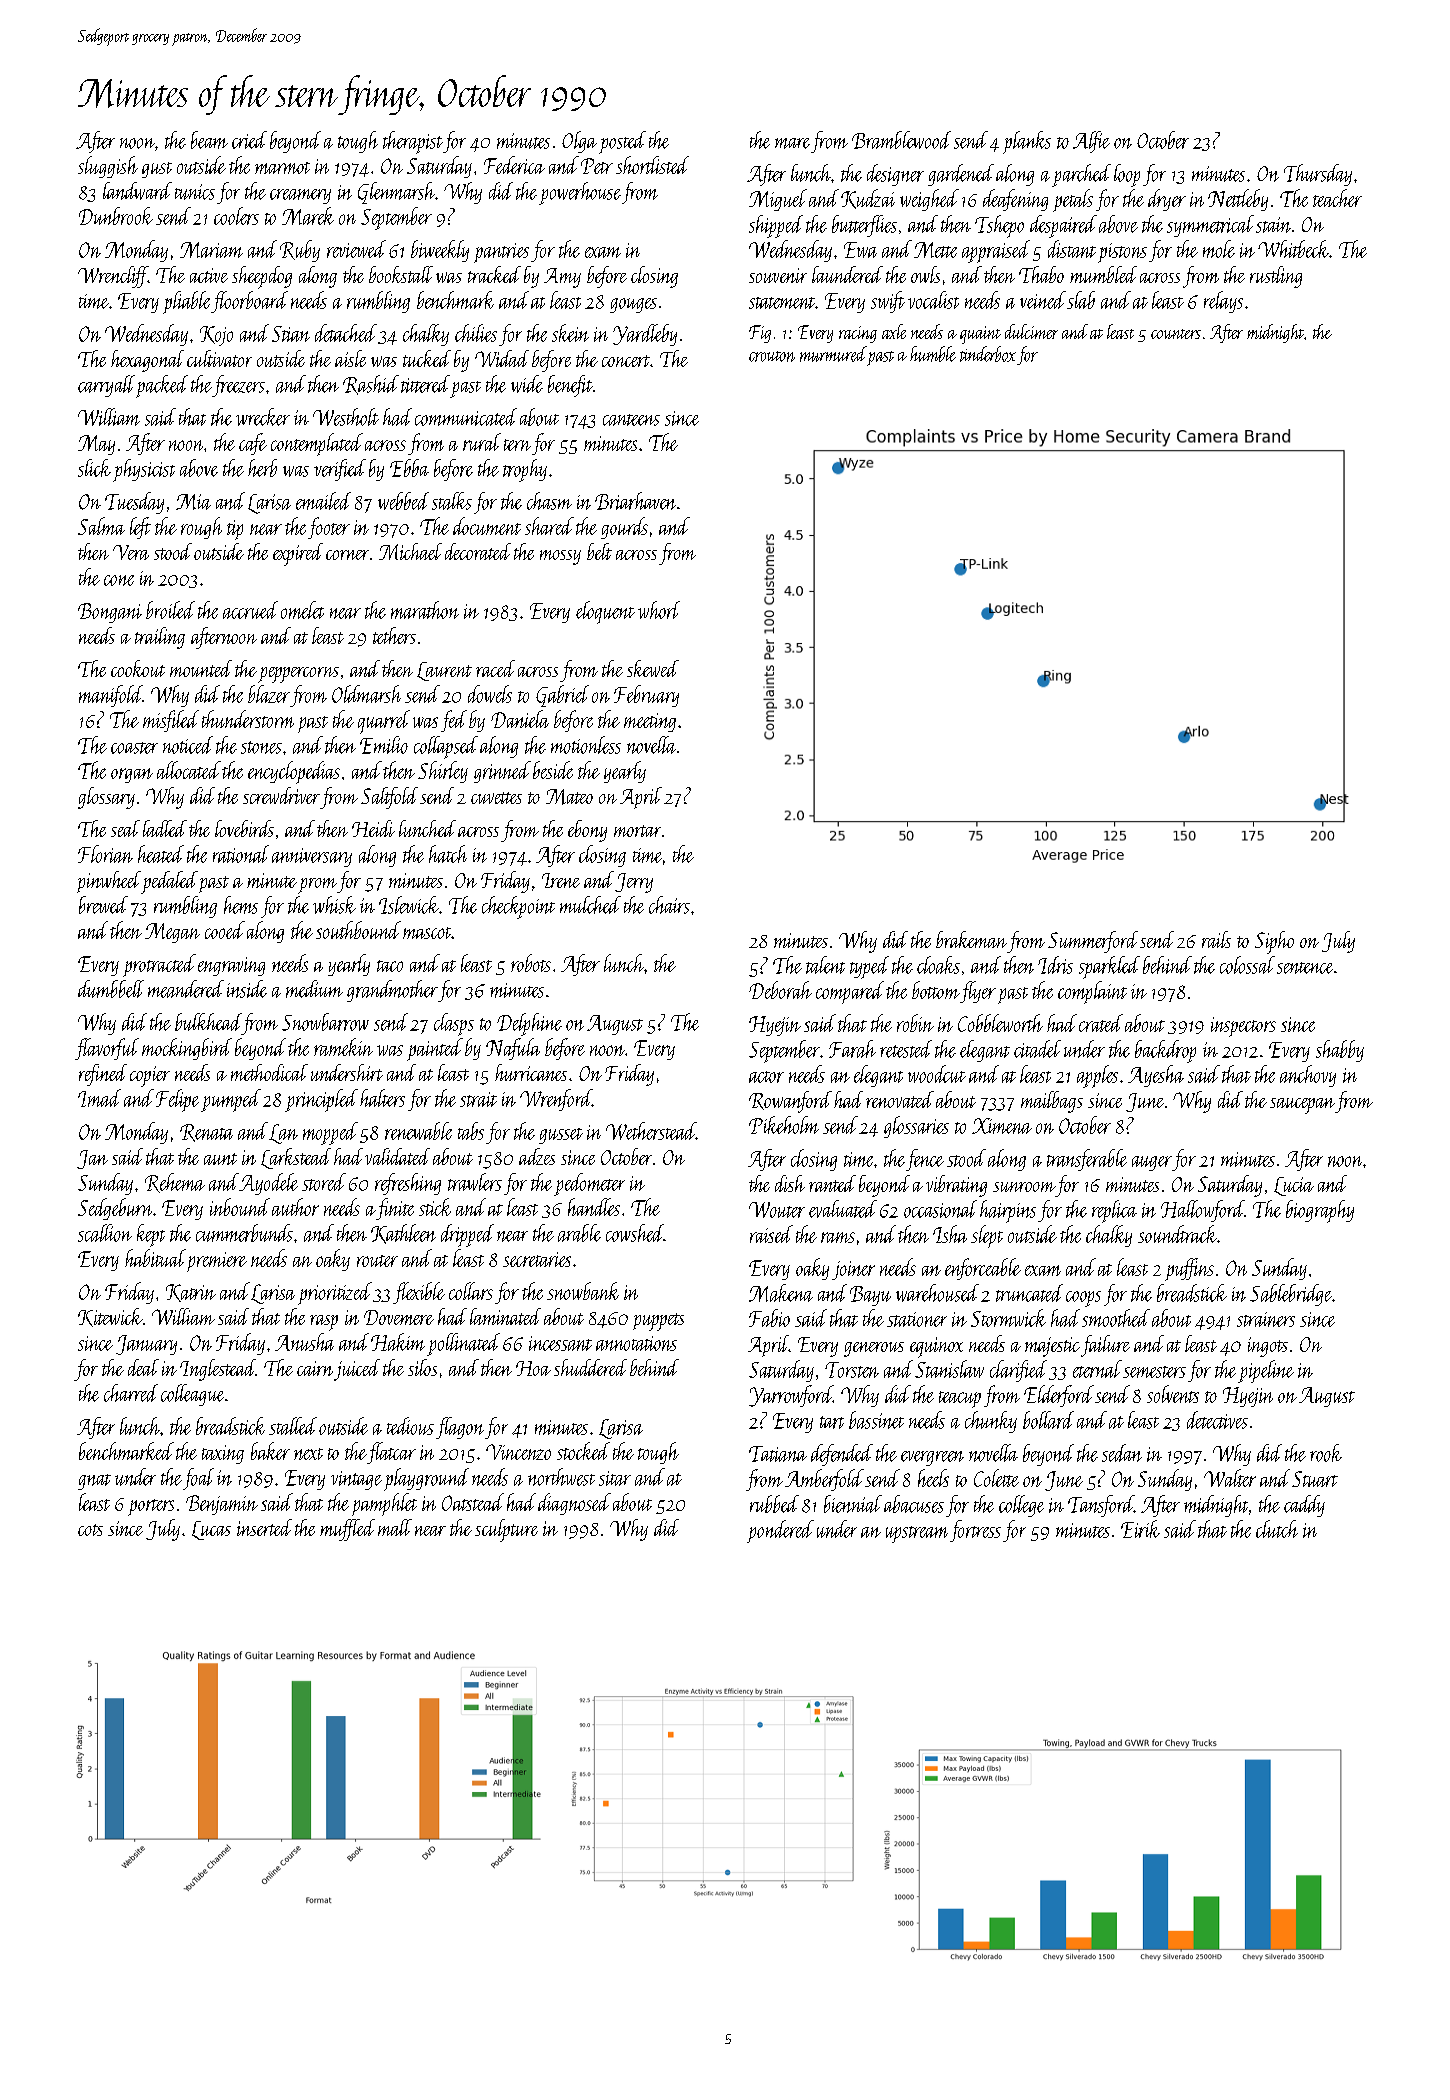 Image resolution: width=1450 pixels, height=2100 pixels. What do you see at coordinates (413, 142) in the page?
I see `therapist` at bounding box center [413, 142].
